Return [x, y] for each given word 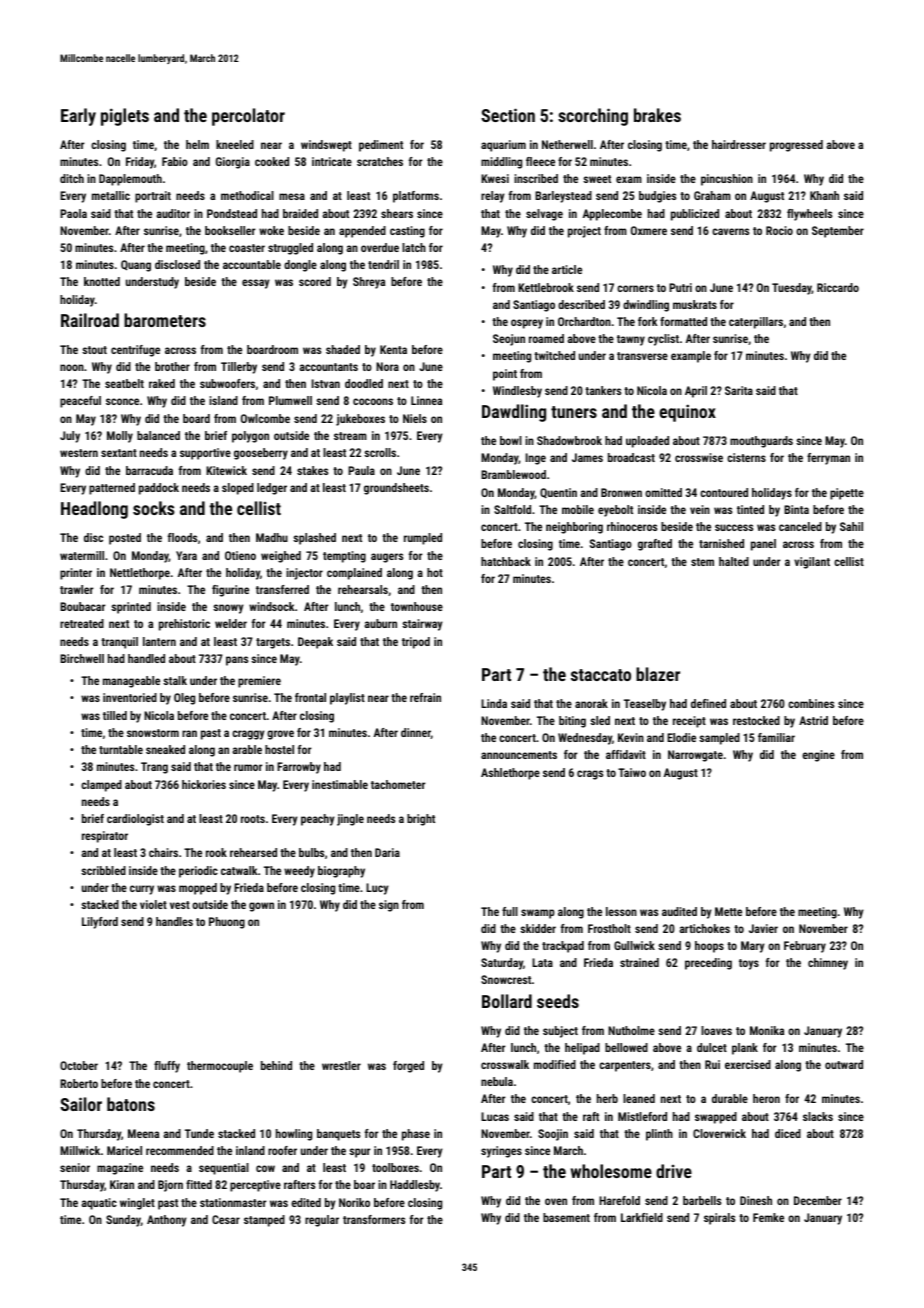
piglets [125, 117]
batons [131, 1104]
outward [844, 1064]
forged [408, 1067]
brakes [657, 115]
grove [280, 735]
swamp [538, 914]
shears [397, 213]
